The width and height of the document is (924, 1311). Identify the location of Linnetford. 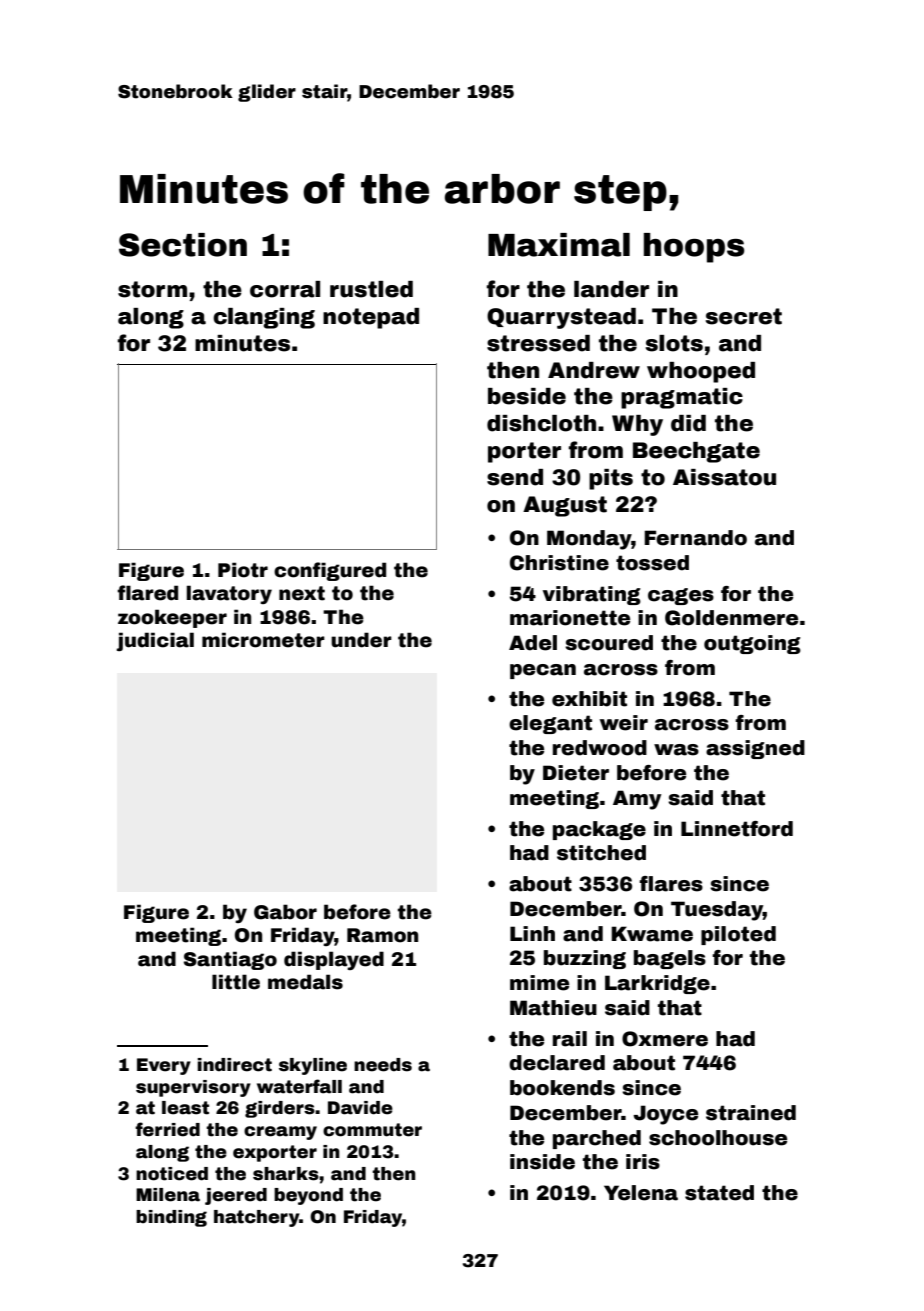
(737, 829).
